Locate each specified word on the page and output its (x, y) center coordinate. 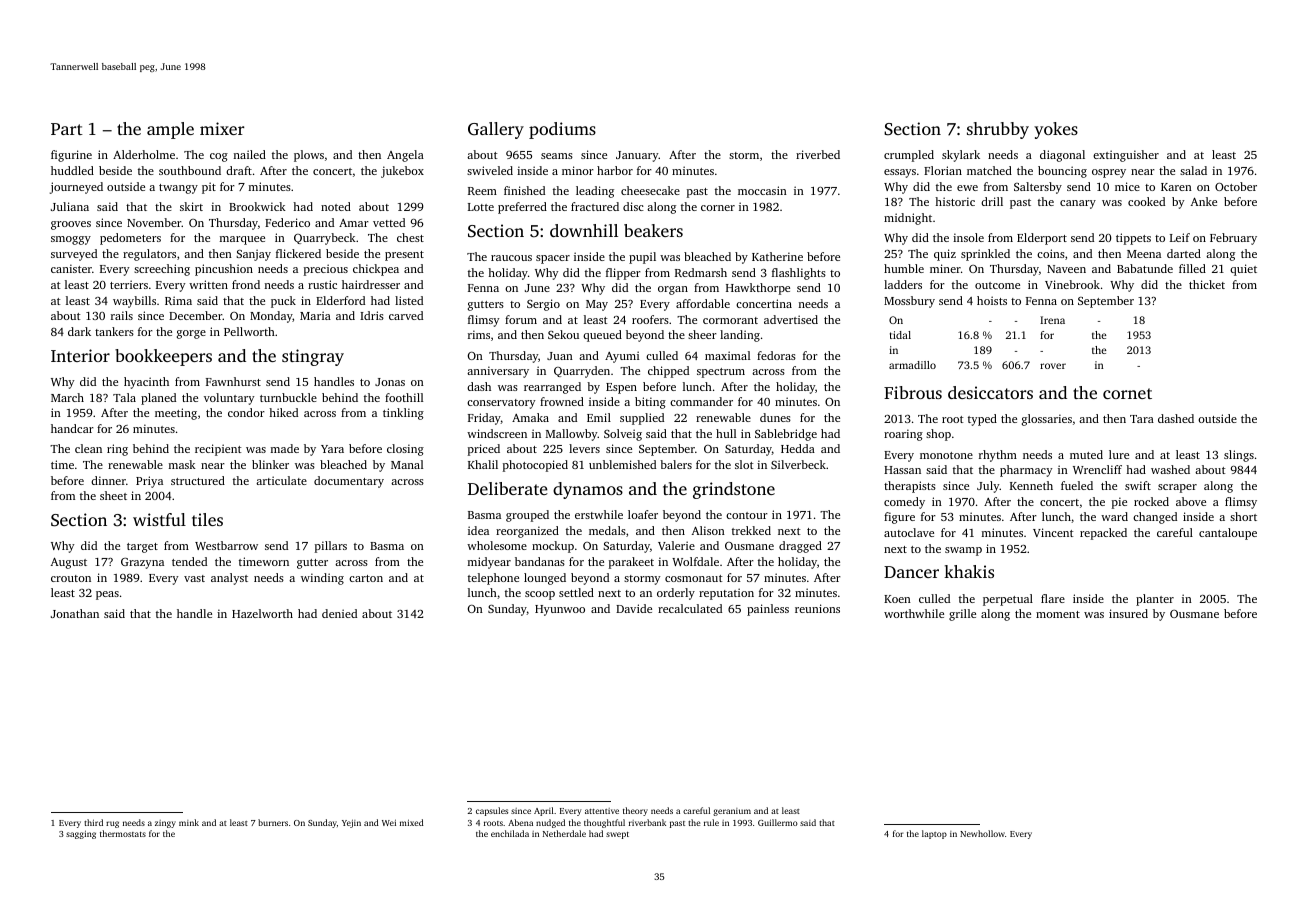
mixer (222, 128)
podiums (562, 130)
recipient (218, 450)
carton (366, 578)
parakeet (631, 563)
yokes (1056, 130)
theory (635, 811)
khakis (969, 571)
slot (744, 464)
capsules (492, 811)
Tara (1142, 419)
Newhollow (982, 833)
